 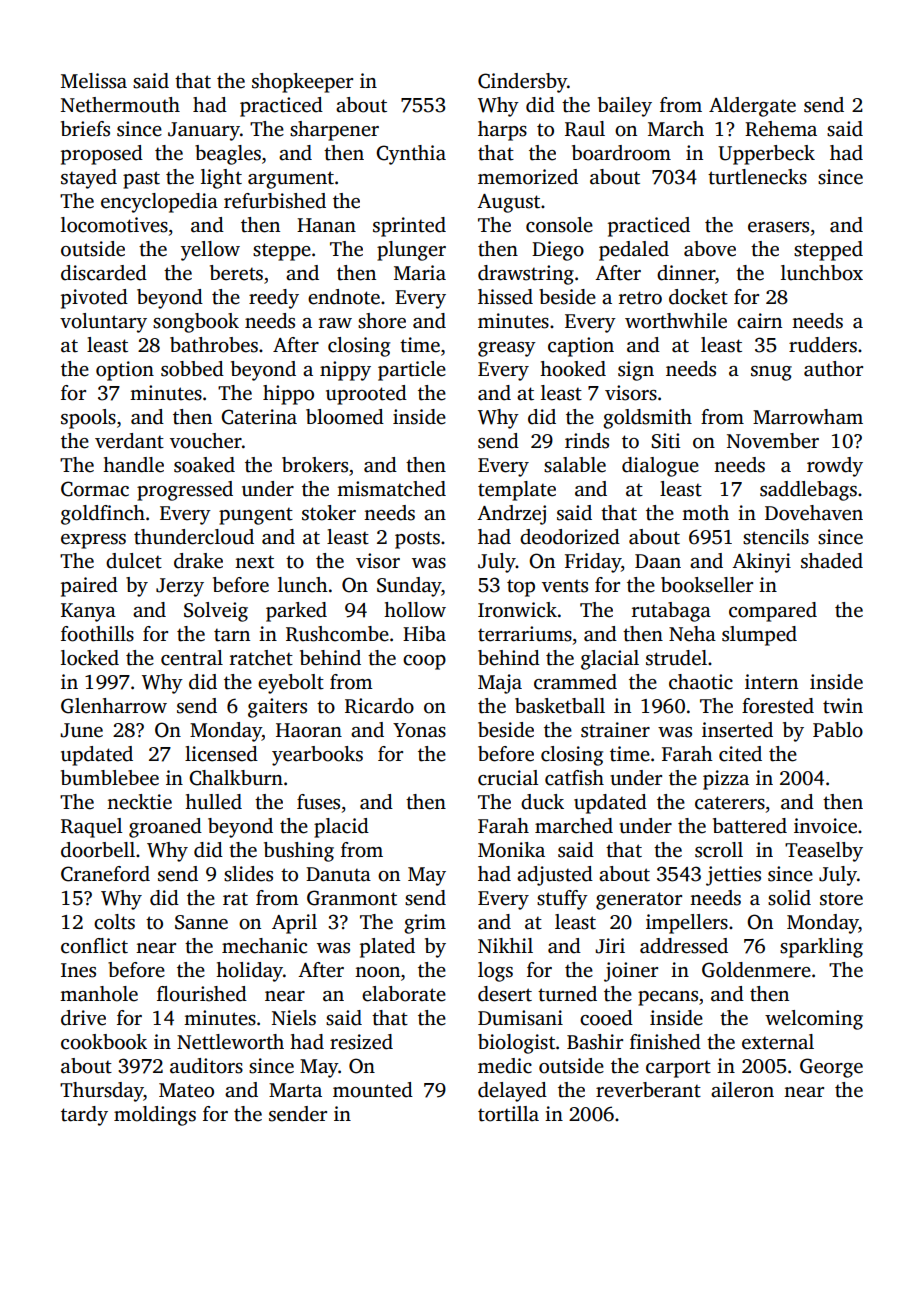 I want to click on pivoted, so click(x=94, y=299).
